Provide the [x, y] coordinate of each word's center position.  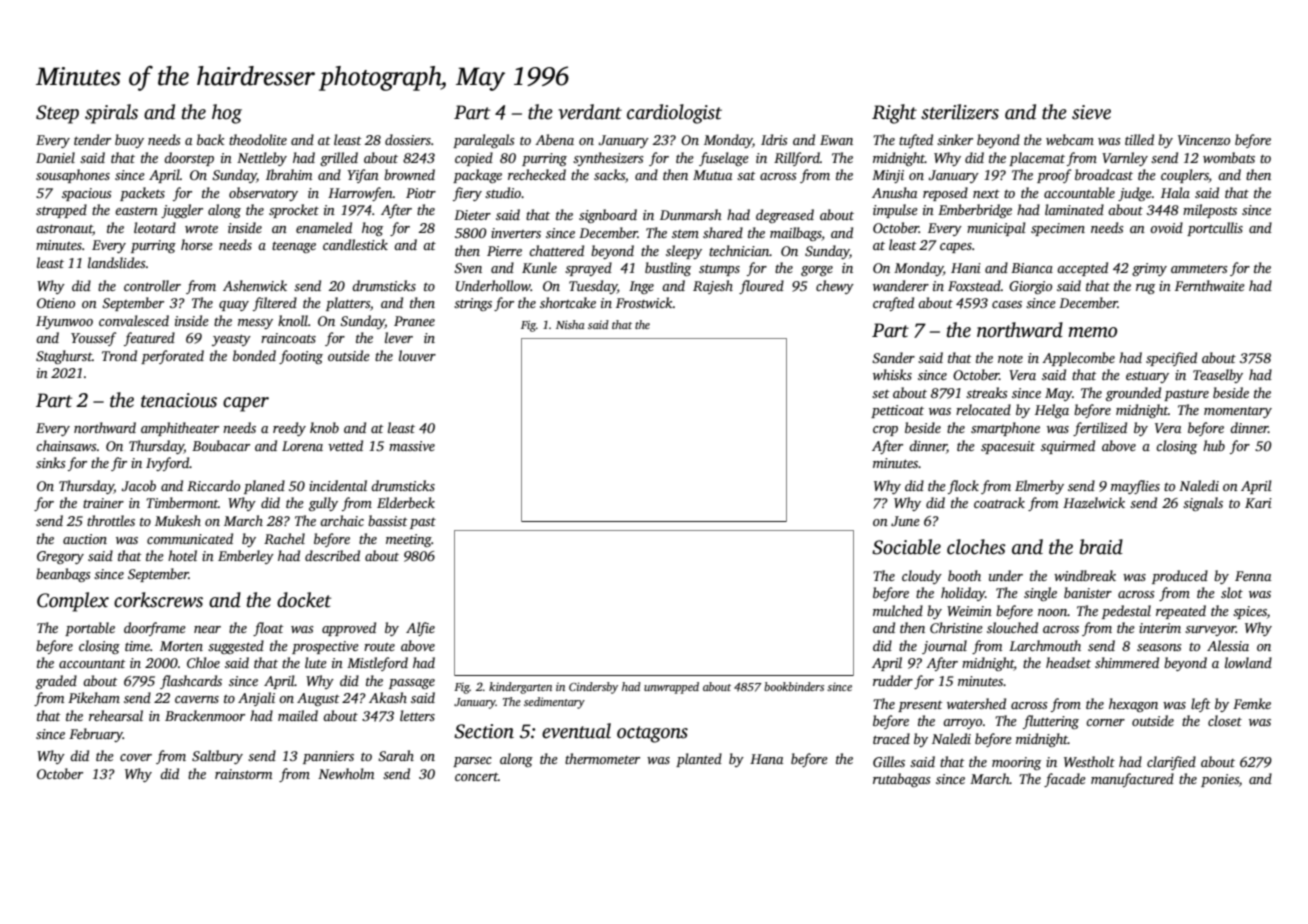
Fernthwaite [1210, 285]
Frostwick [644, 302]
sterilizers [960, 112]
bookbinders [794, 686]
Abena [554, 139]
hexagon [1133, 705]
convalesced [134, 320]
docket [304, 600]
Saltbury [217, 757]
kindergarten [520, 688]
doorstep [189, 159]
